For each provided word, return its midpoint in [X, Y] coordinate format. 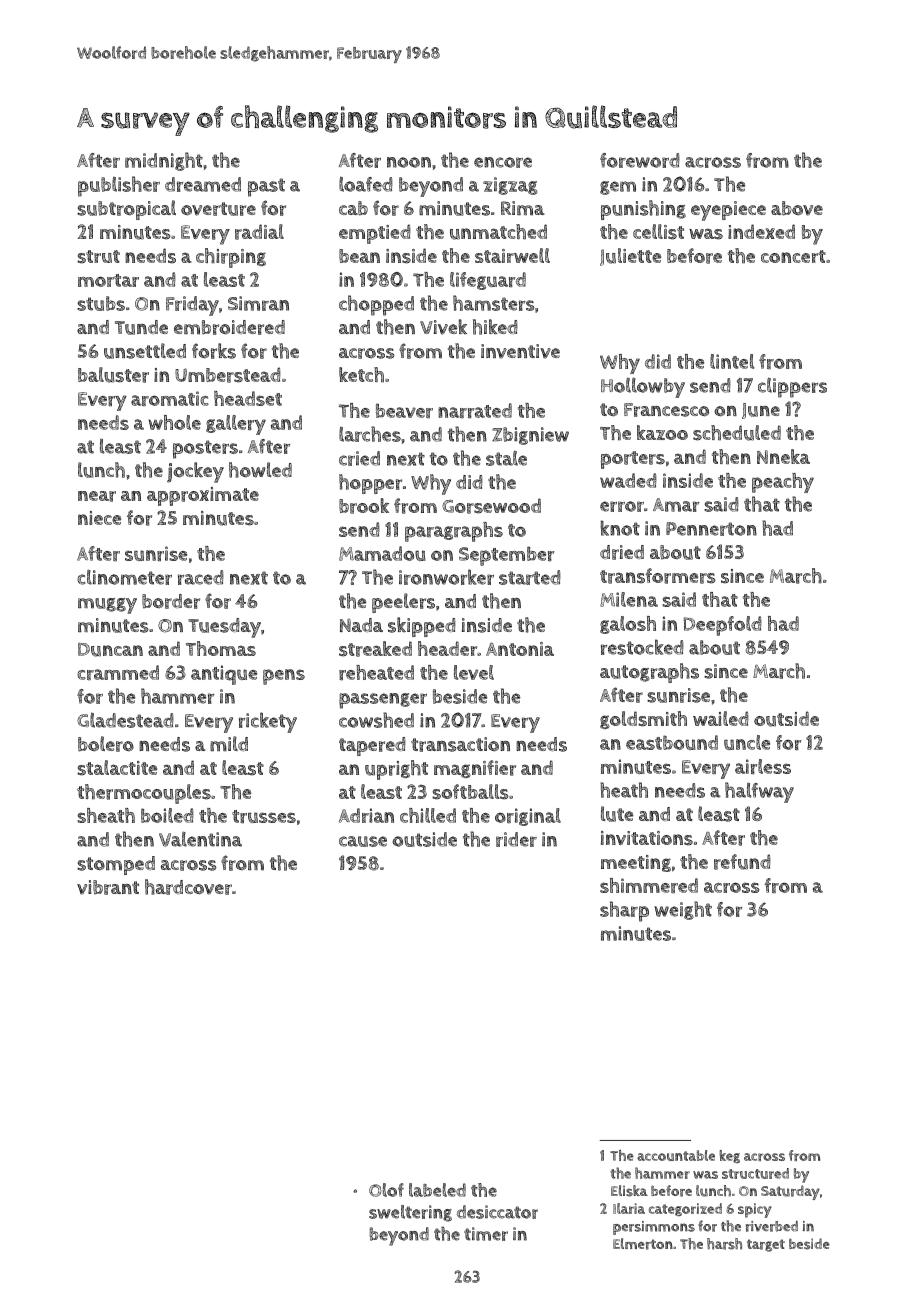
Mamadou [382, 553]
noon [409, 162]
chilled [428, 815]
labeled [437, 1190]
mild [229, 744]
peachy [783, 483]
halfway [759, 792]
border [171, 601]
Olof [386, 1190]
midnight [164, 161]
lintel [732, 361]
